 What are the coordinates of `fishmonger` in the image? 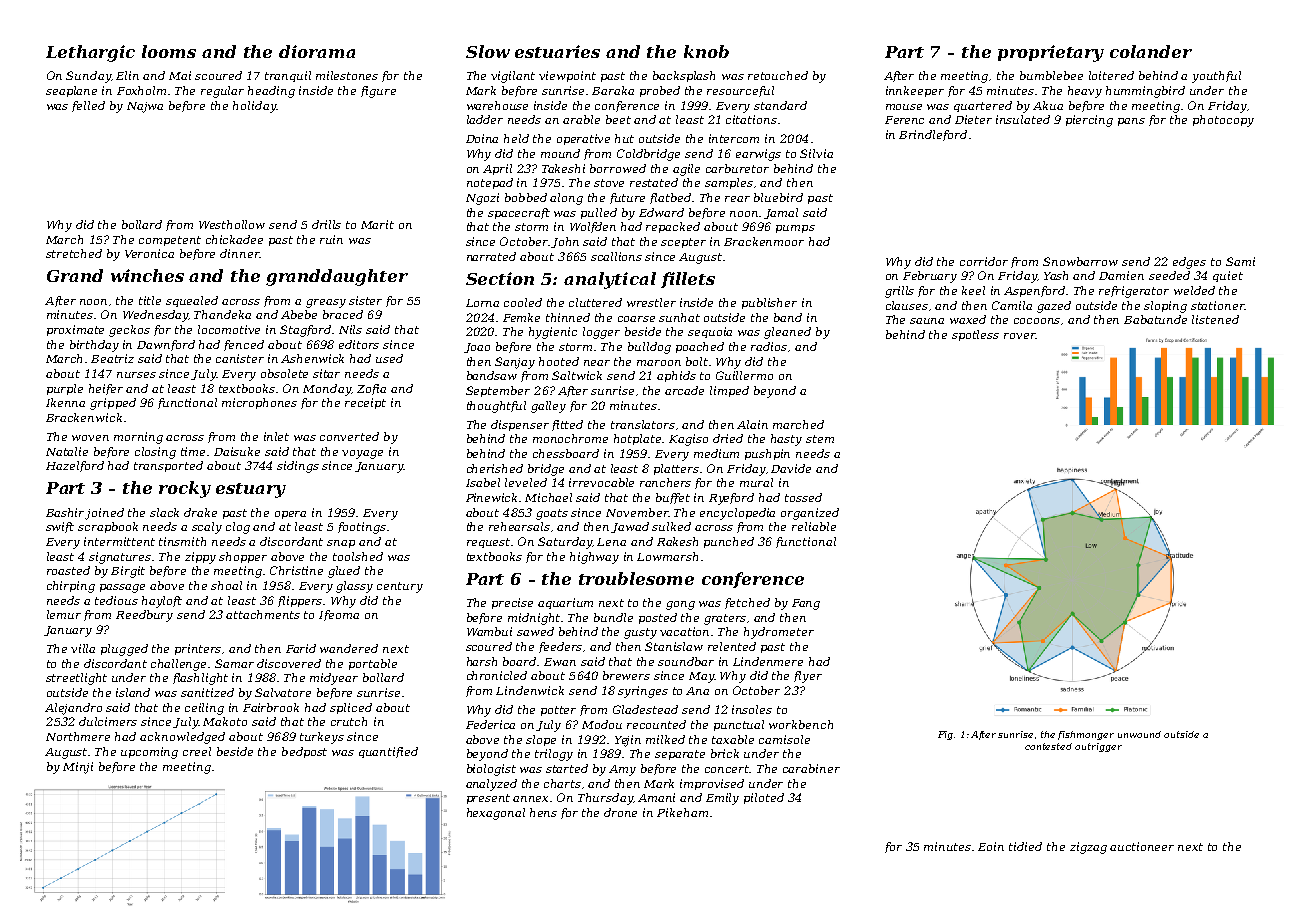 It's located at (1086, 735).
